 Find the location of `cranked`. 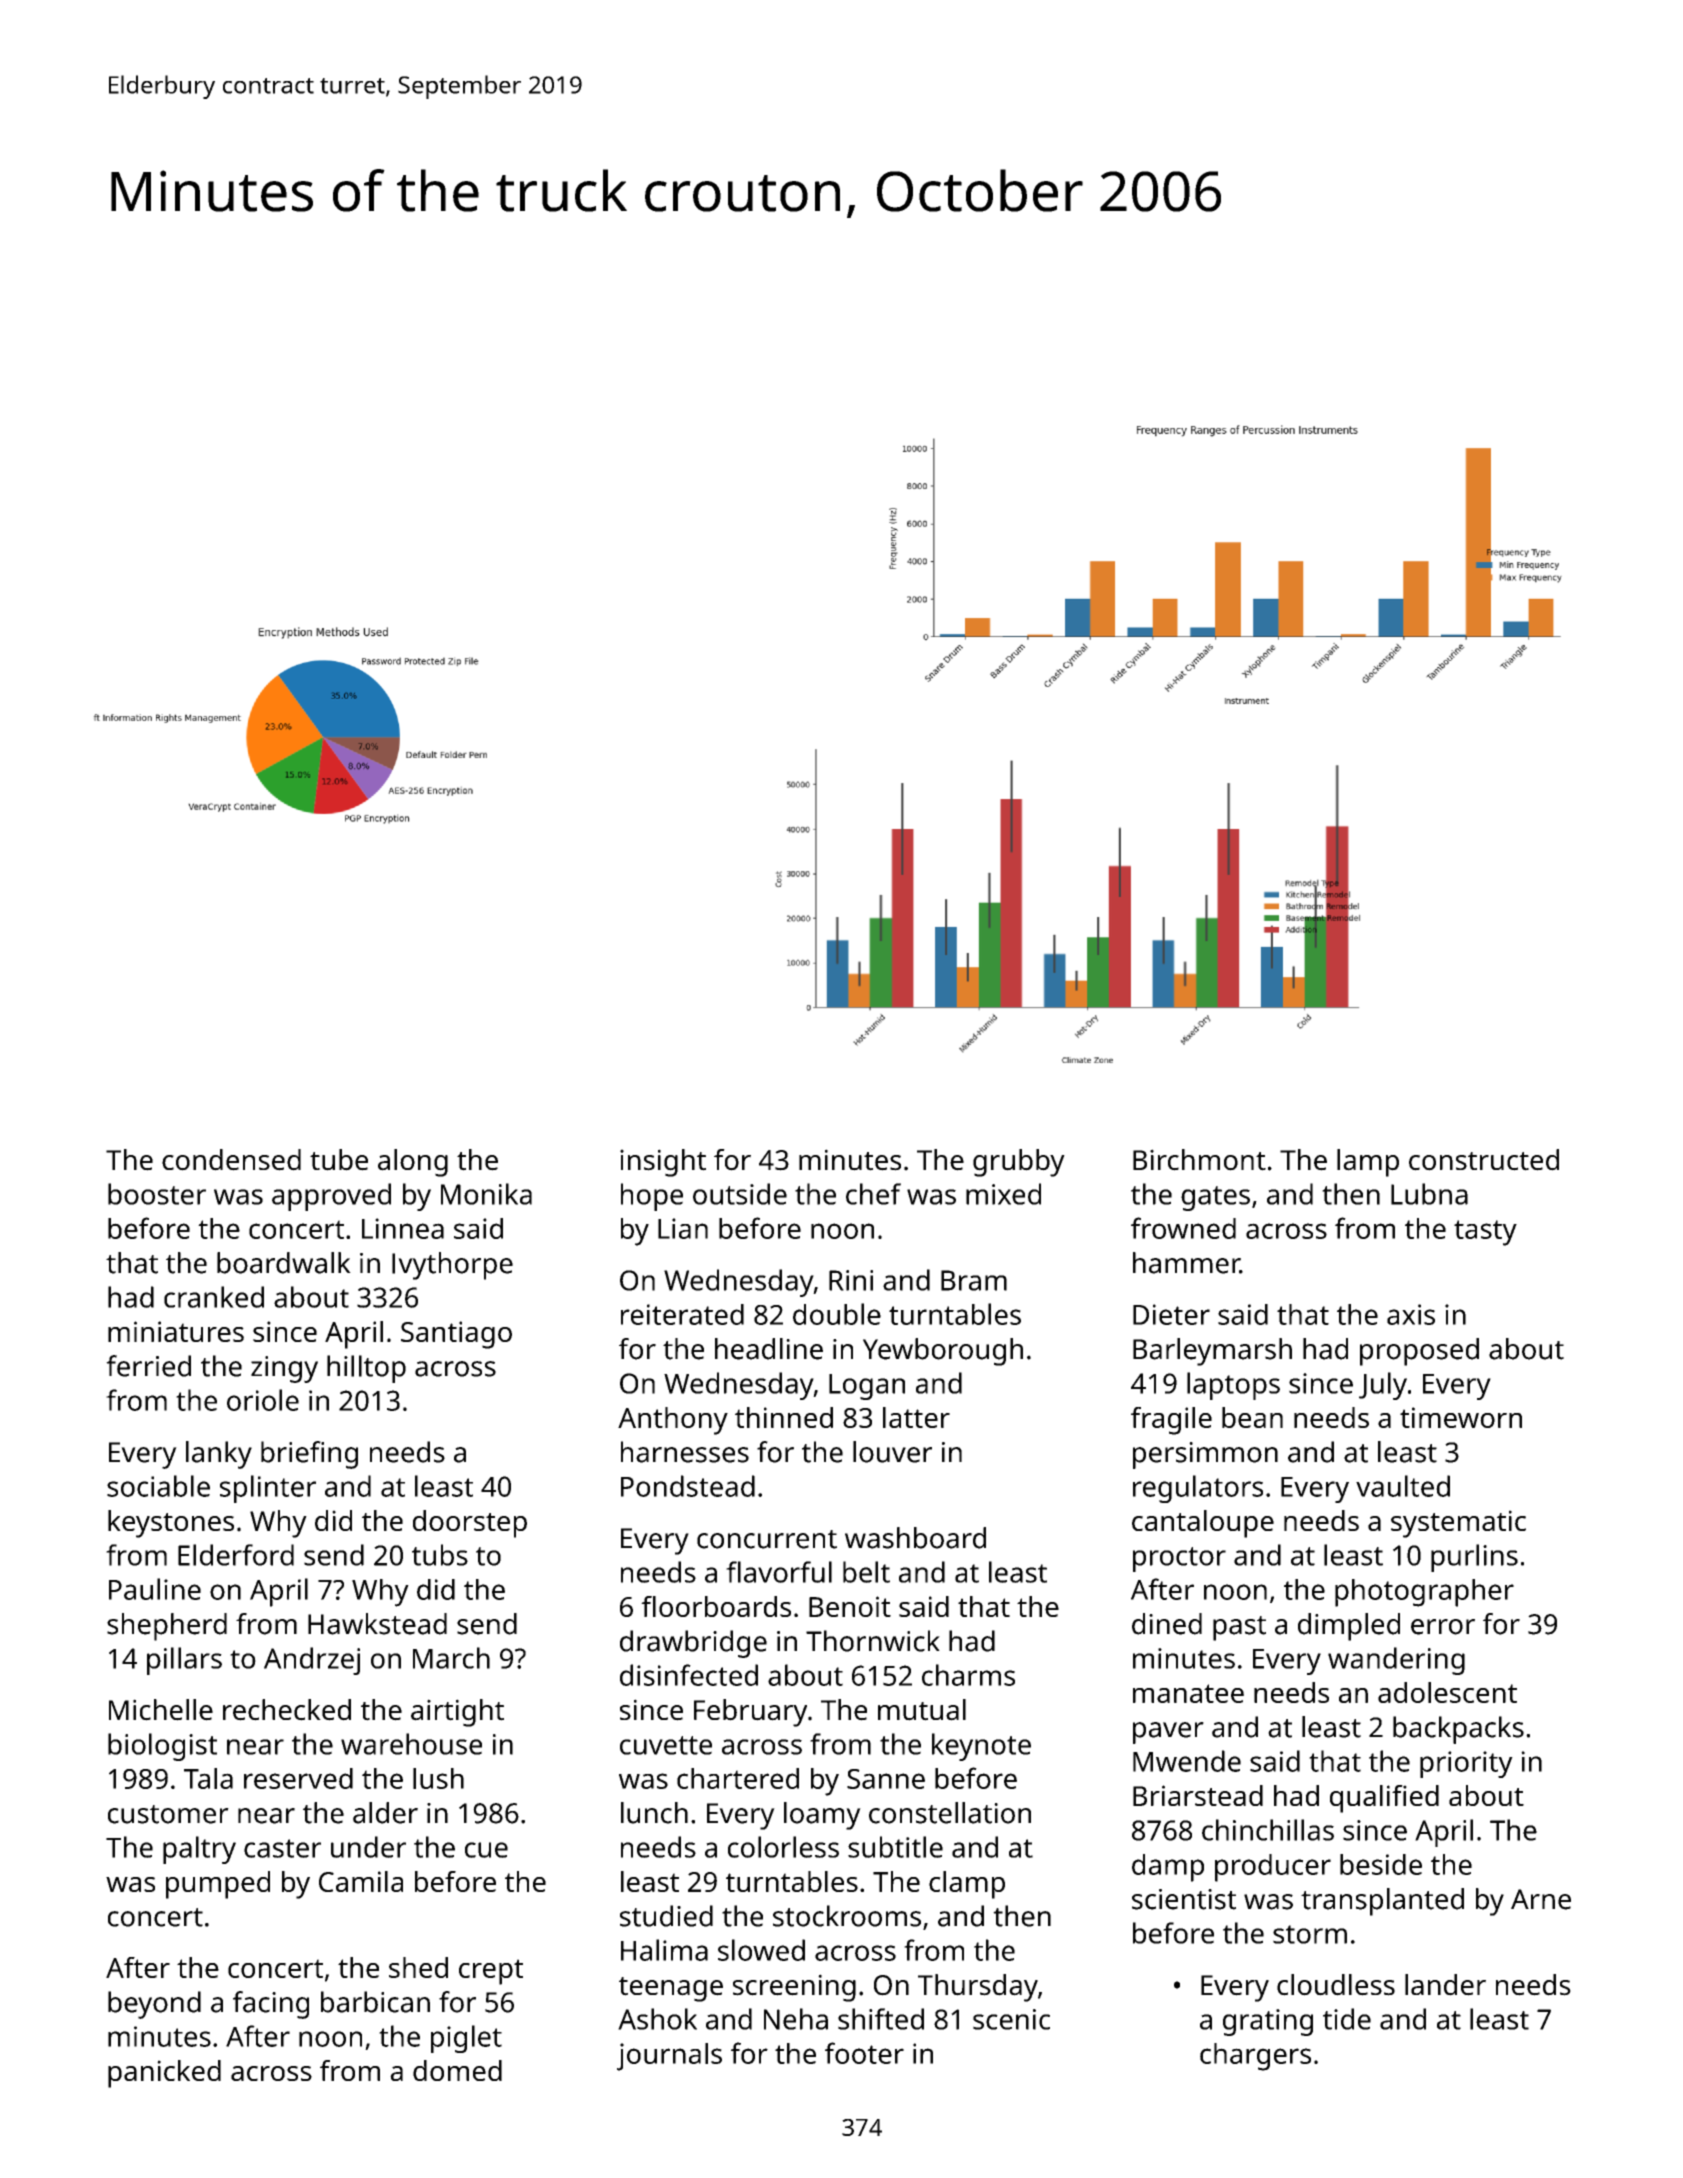

cranked is located at coordinates (214, 1297).
